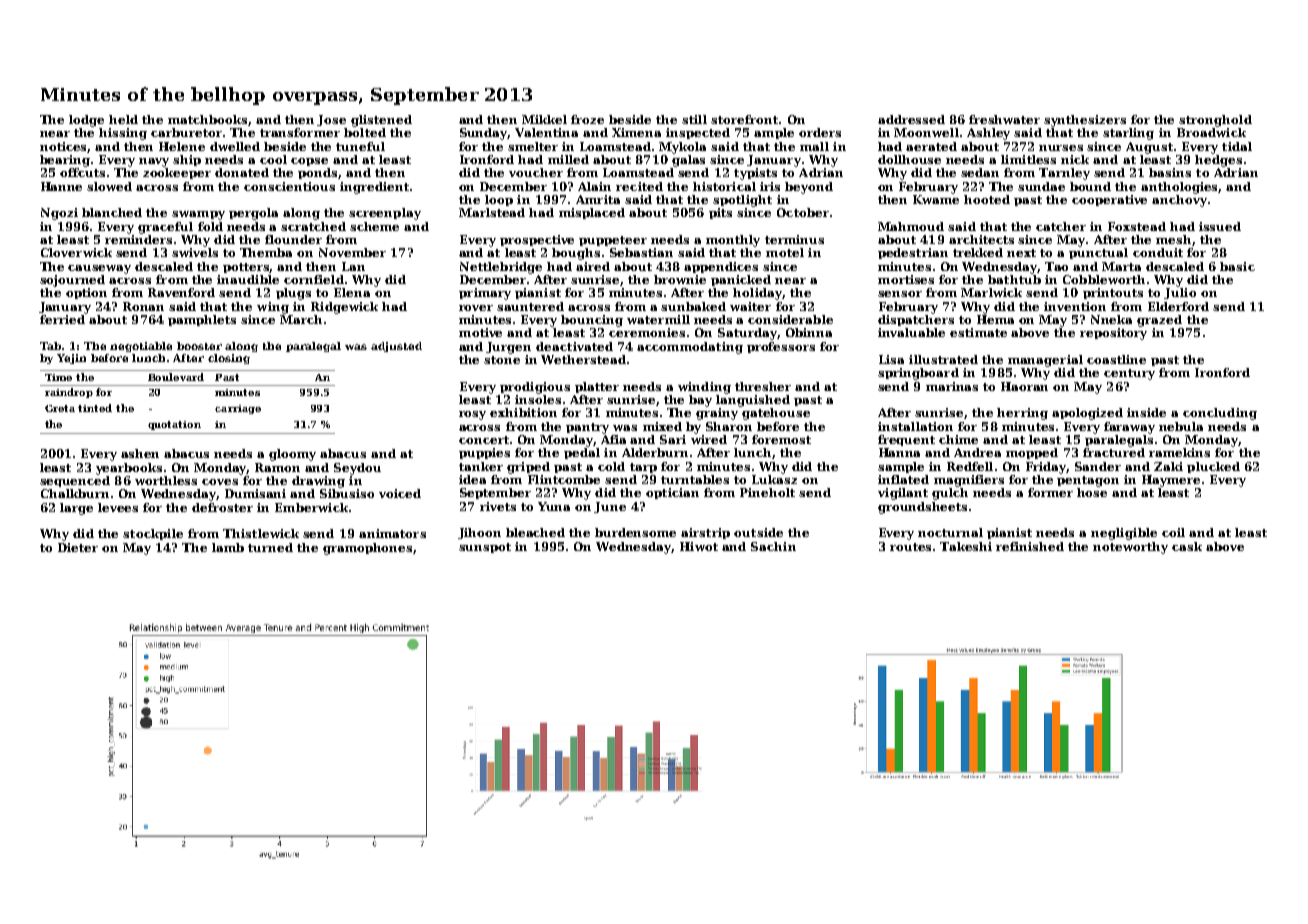  I want to click on addressed, so click(911, 119).
